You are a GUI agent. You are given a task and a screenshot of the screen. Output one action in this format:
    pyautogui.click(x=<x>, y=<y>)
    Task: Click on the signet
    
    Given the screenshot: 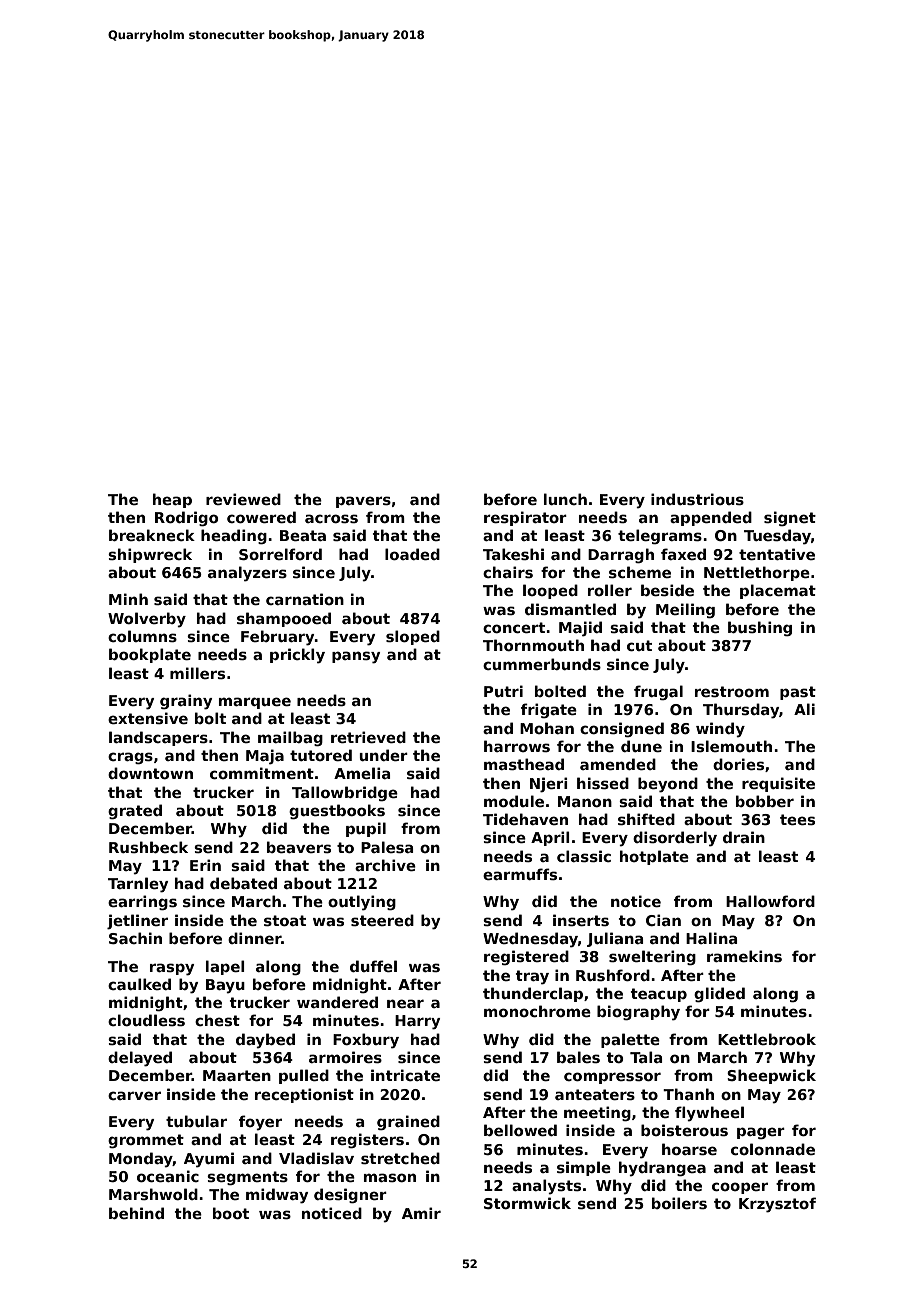 What is the action you would take?
    pyautogui.click(x=790, y=518)
